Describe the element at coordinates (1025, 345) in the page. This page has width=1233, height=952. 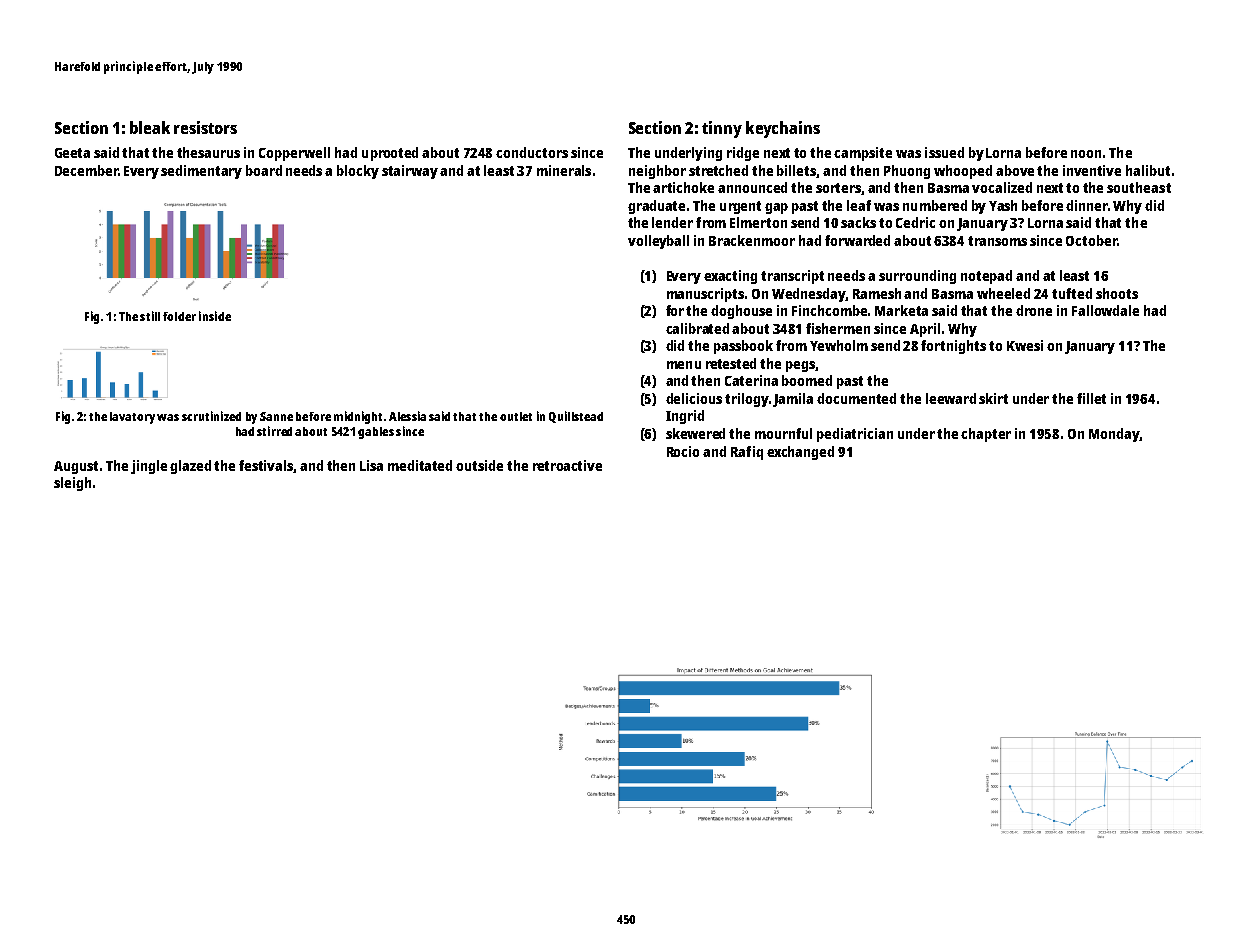
I see `Kwesi` at that location.
